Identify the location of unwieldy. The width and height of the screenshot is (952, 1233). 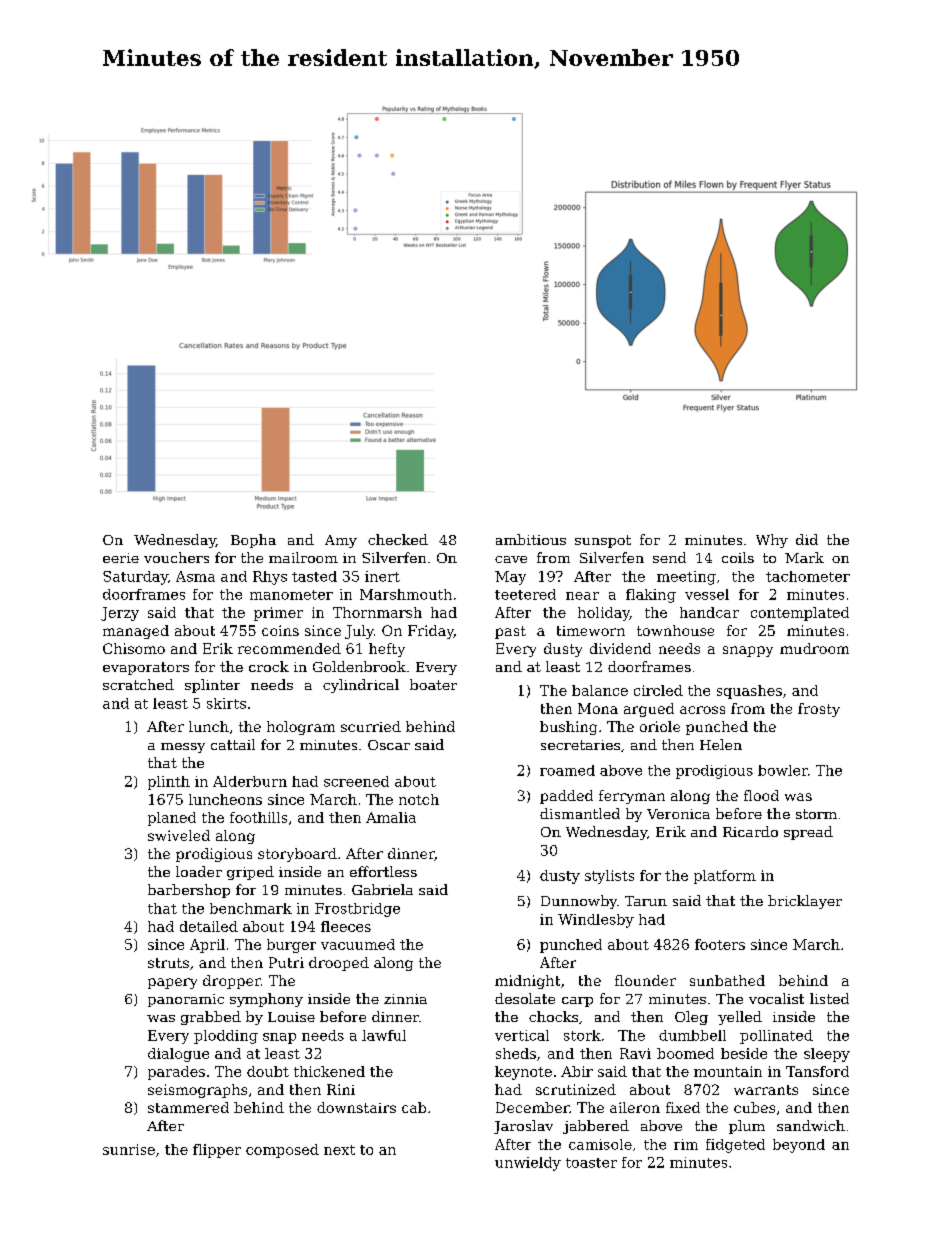
(528, 1164).
